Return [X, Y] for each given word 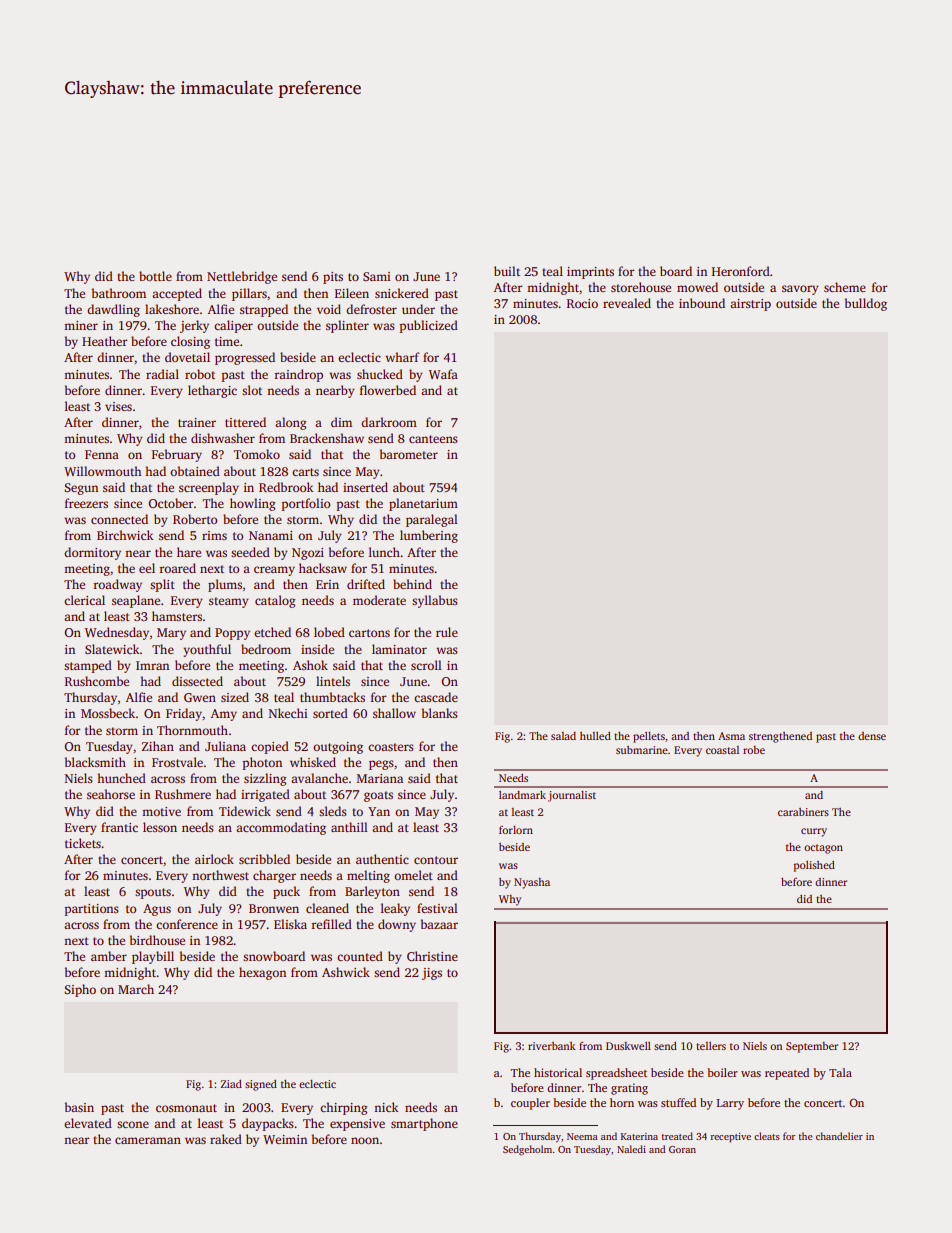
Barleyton [372, 892]
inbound [702, 303]
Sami [377, 276]
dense [872, 736]
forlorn [516, 830]
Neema [582, 1136]
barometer [409, 454]
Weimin [285, 1139]
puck [286, 892]
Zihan [158, 746]
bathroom [119, 293]
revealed [627, 303]
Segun [81, 489]
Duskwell [628, 1046]
